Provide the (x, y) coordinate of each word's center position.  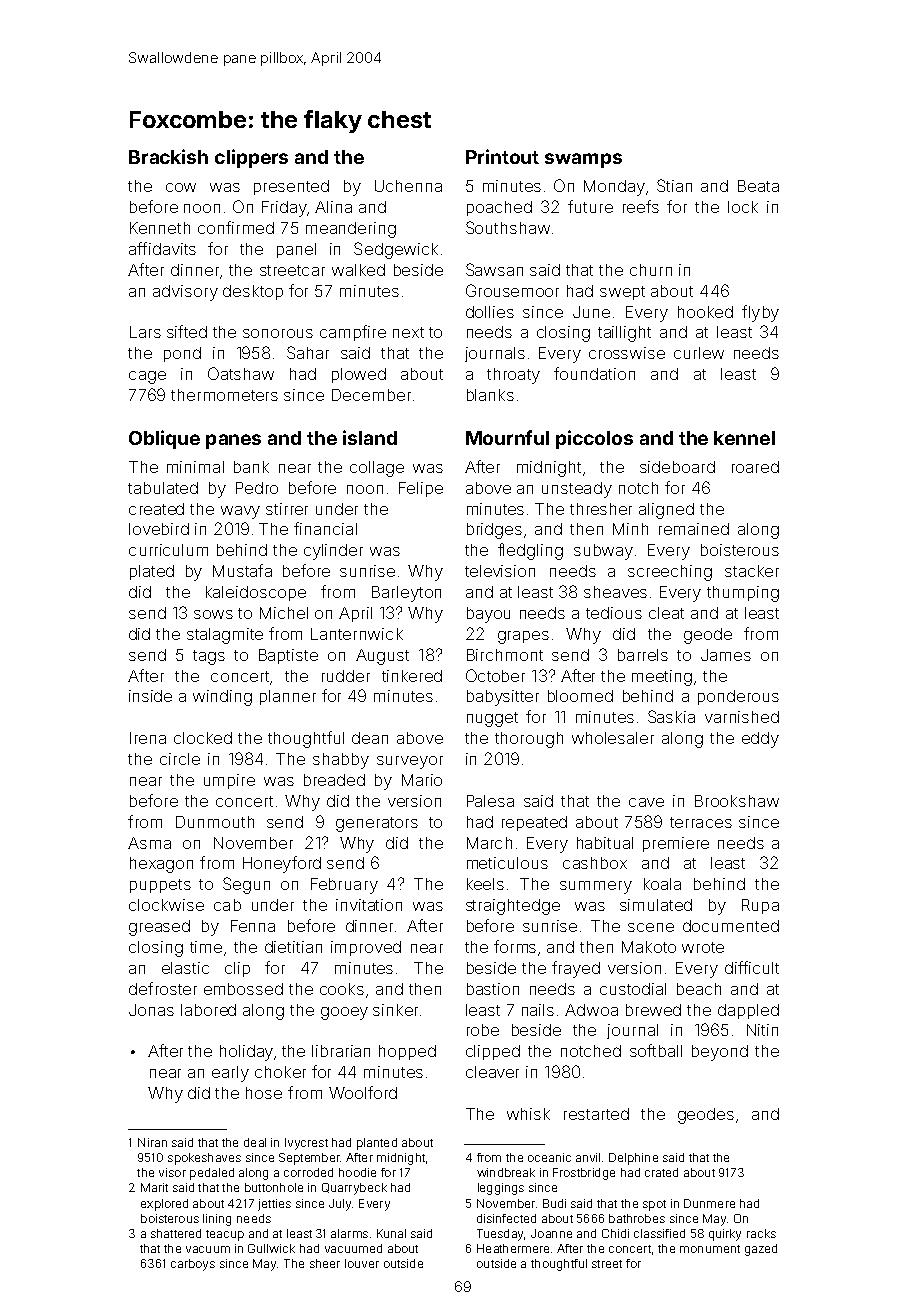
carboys (193, 1265)
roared (755, 467)
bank (251, 467)
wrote (703, 947)
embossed (243, 989)
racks (761, 1233)
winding (222, 698)
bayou (488, 615)
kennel (744, 438)
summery (596, 887)
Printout (502, 156)
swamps (583, 160)
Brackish (168, 156)
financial (325, 528)
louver (362, 1263)
